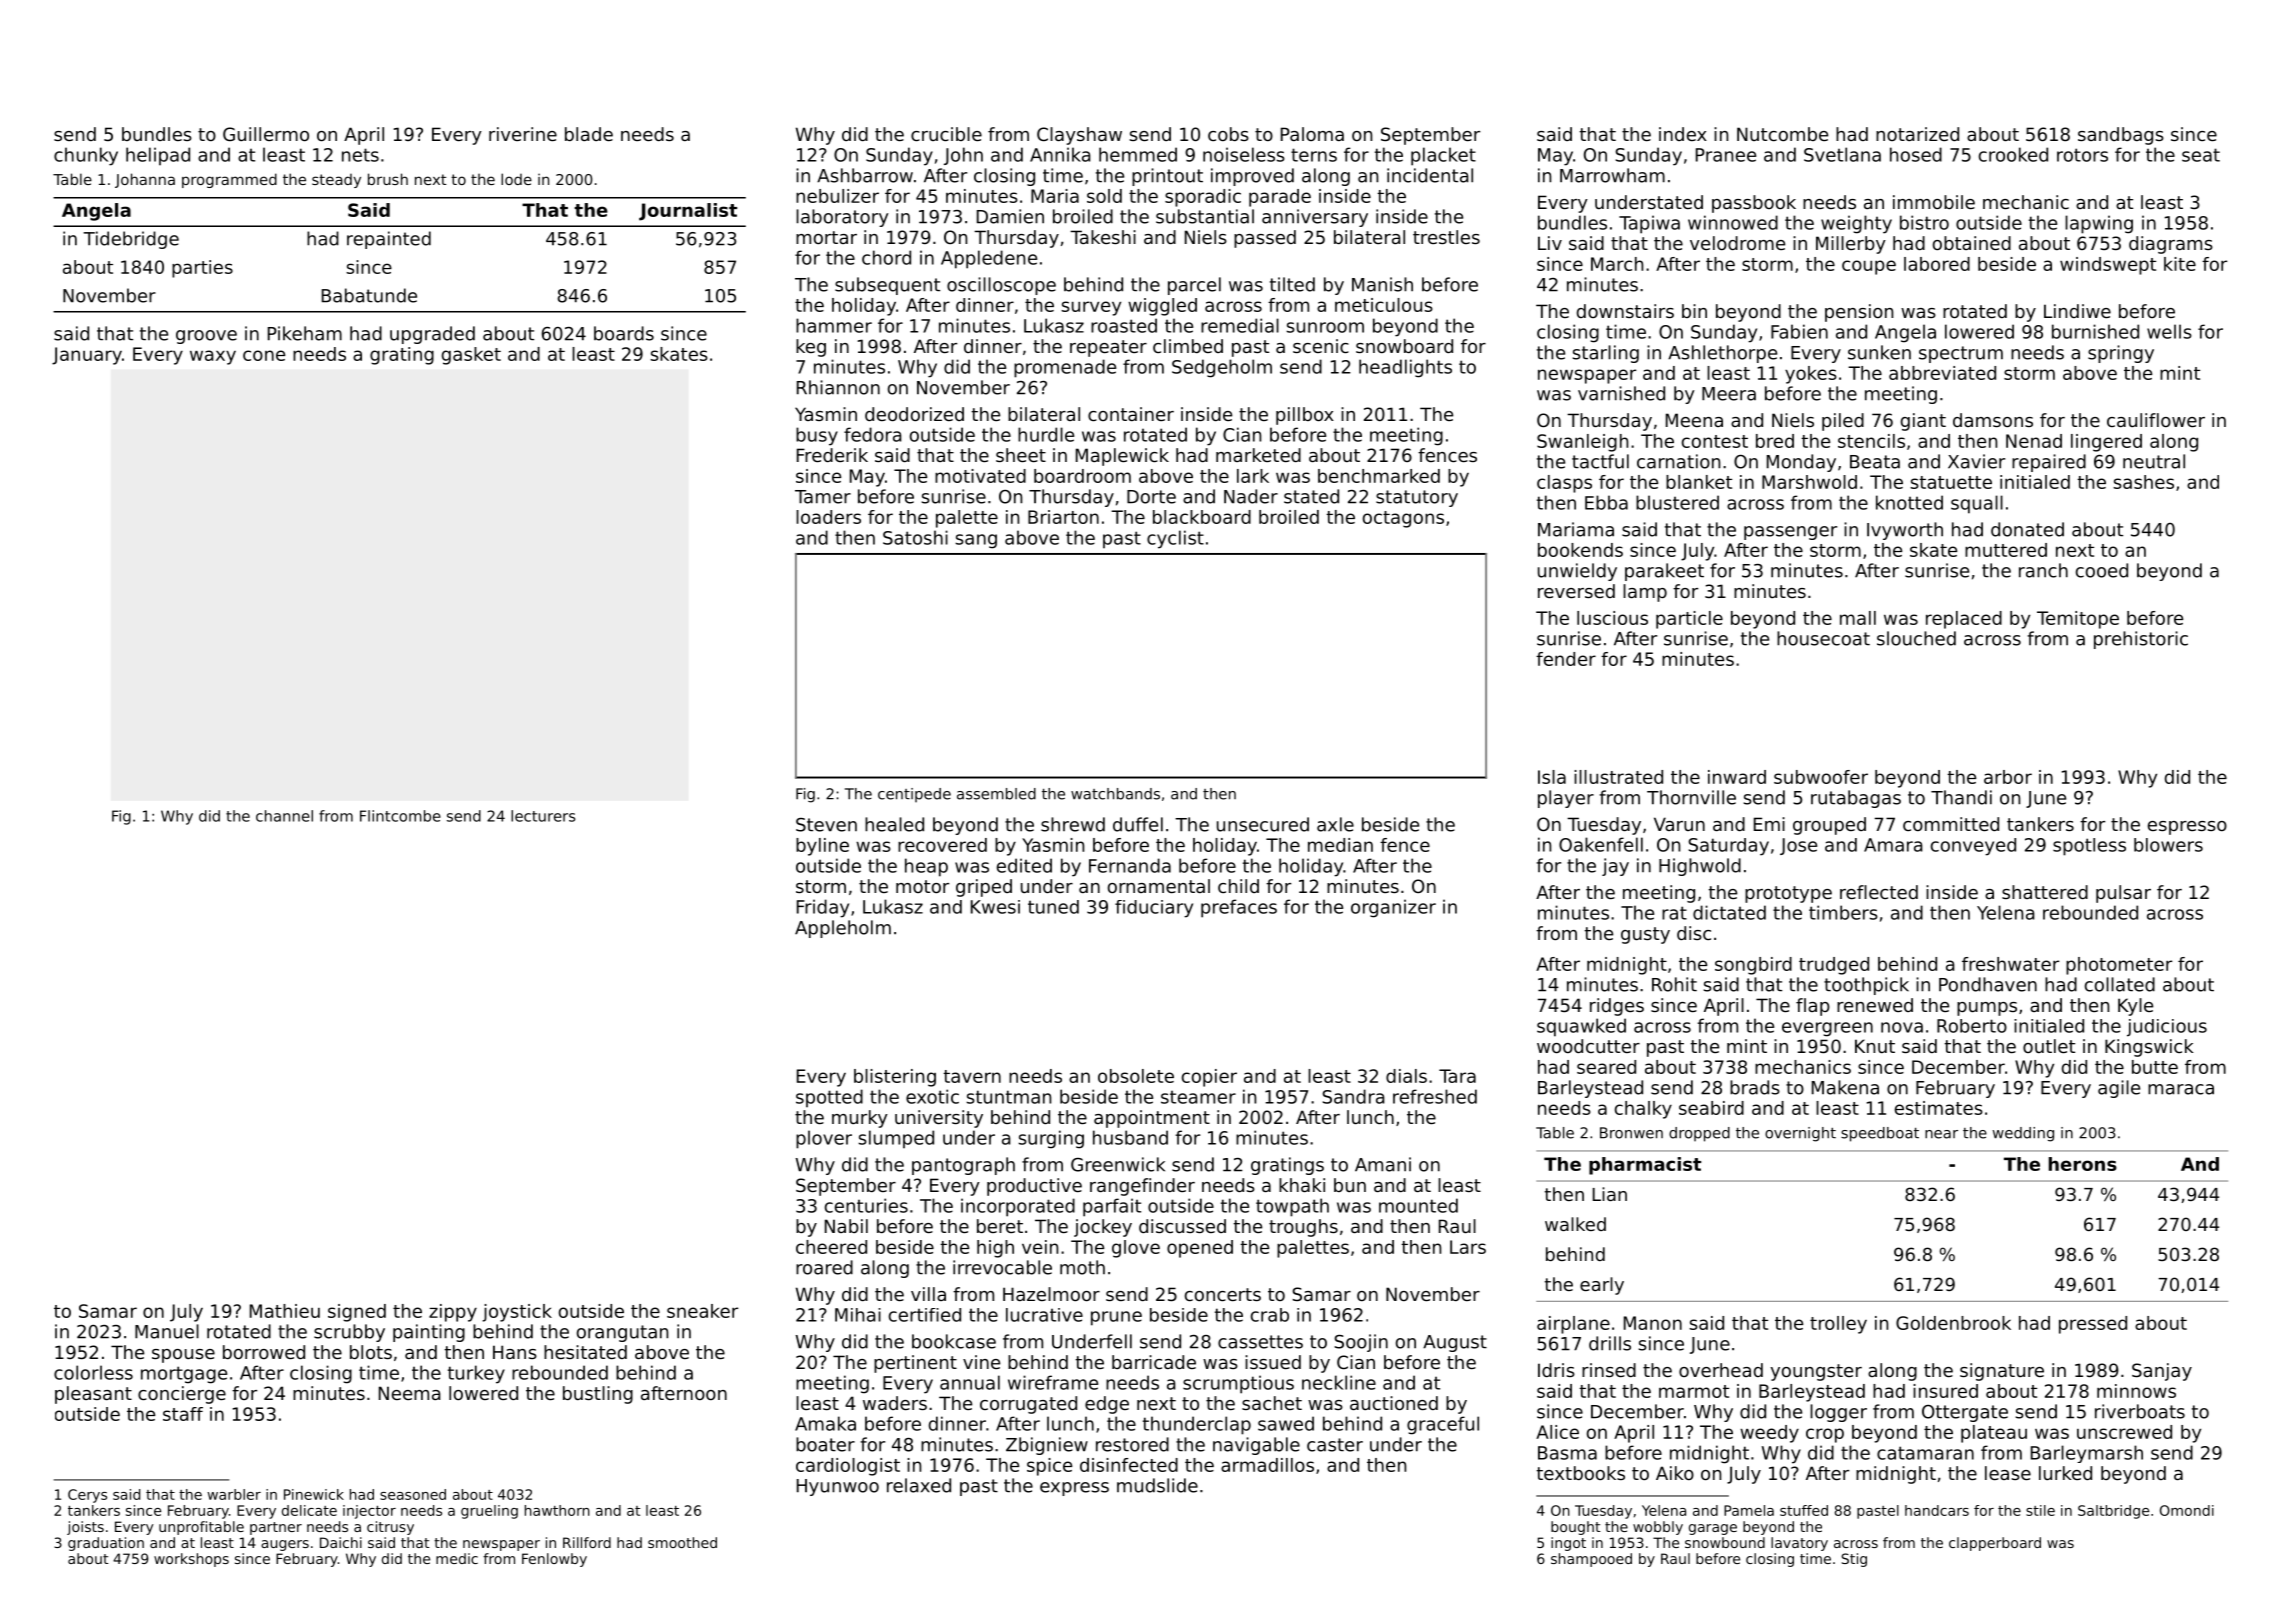 This screenshot has height=1614, width=2282. Describe the element at coordinates (2002, 1372) in the screenshot. I see `signature` at that location.
